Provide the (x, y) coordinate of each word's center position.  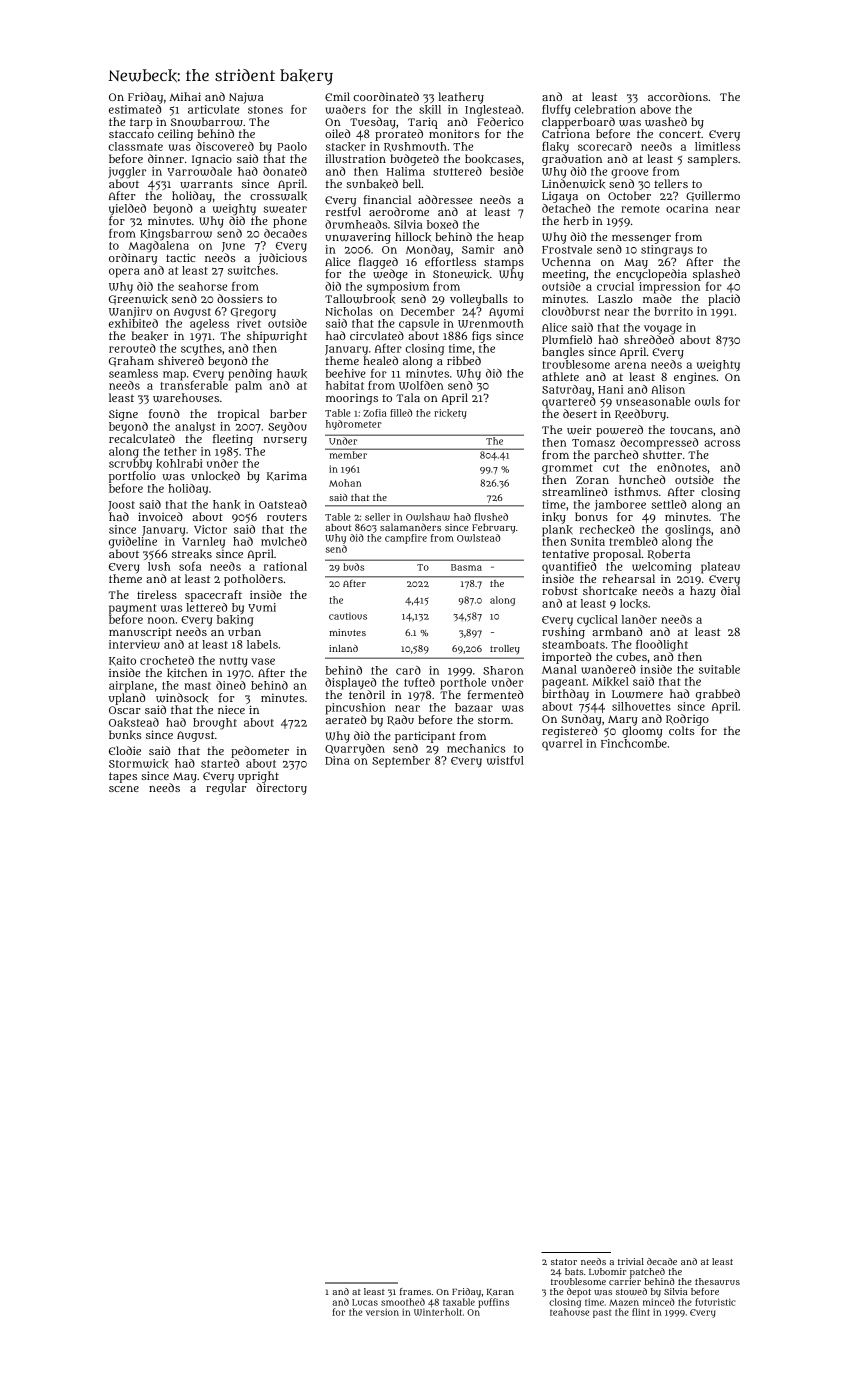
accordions (678, 96)
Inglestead (493, 111)
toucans (691, 430)
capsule (419, 325)
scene (124, 789)
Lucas (365, 1302)
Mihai (185, 96)
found (164, 413)
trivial (631, 1261)
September (401, 762)
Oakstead (134, 722)
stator (564, 1262)
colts (682, 730)
